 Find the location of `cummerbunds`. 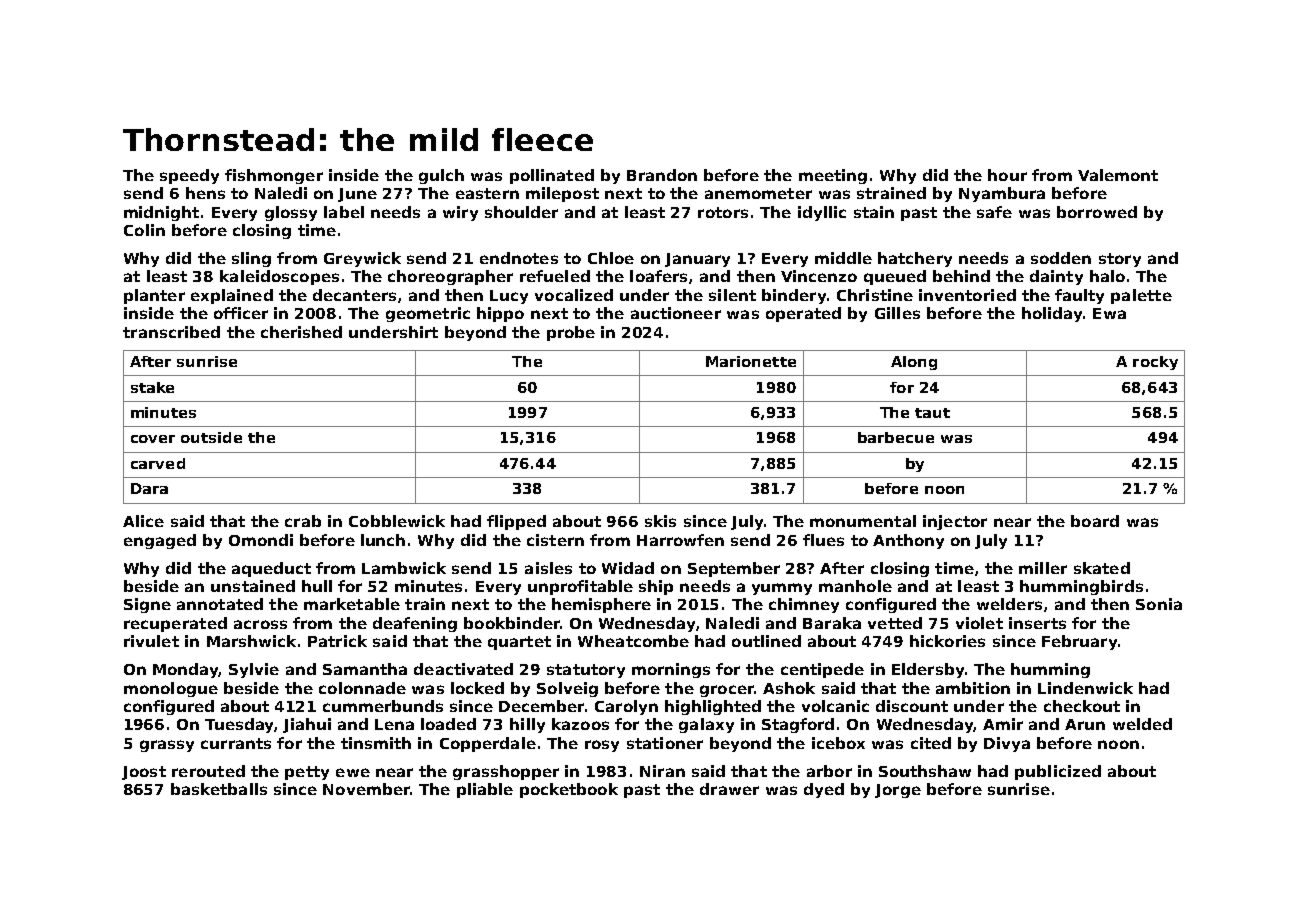

cummerbunds is located at coordinates (383, 706).
